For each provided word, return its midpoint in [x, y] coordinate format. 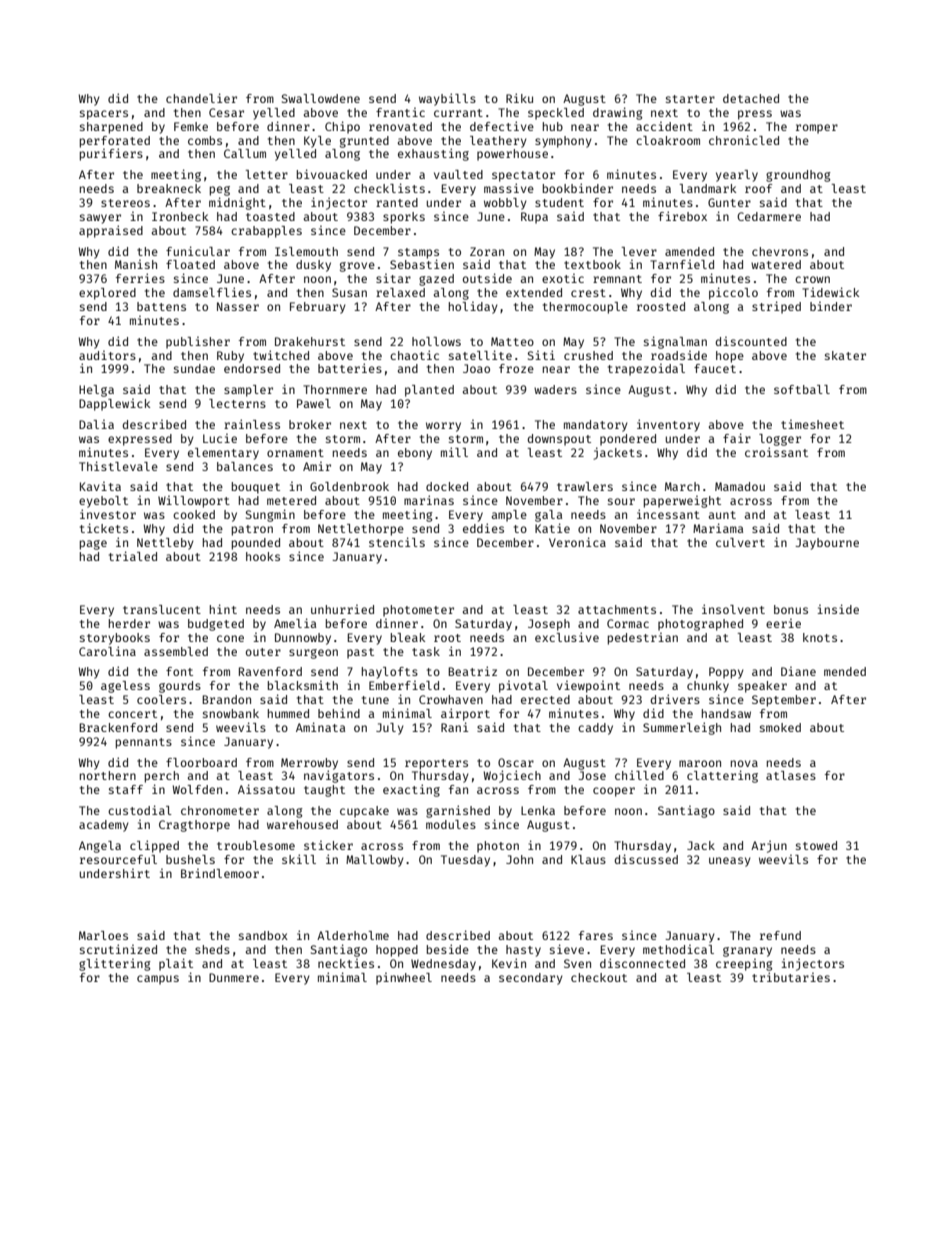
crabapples [266, 232]
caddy [595, 729]
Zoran [487, 251]
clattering [722, 776]
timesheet [812, 424]
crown [812, 279]
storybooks [115, 639]
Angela [100, 847]
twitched [281, 355]
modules [451, 824]
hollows [436, 341]
